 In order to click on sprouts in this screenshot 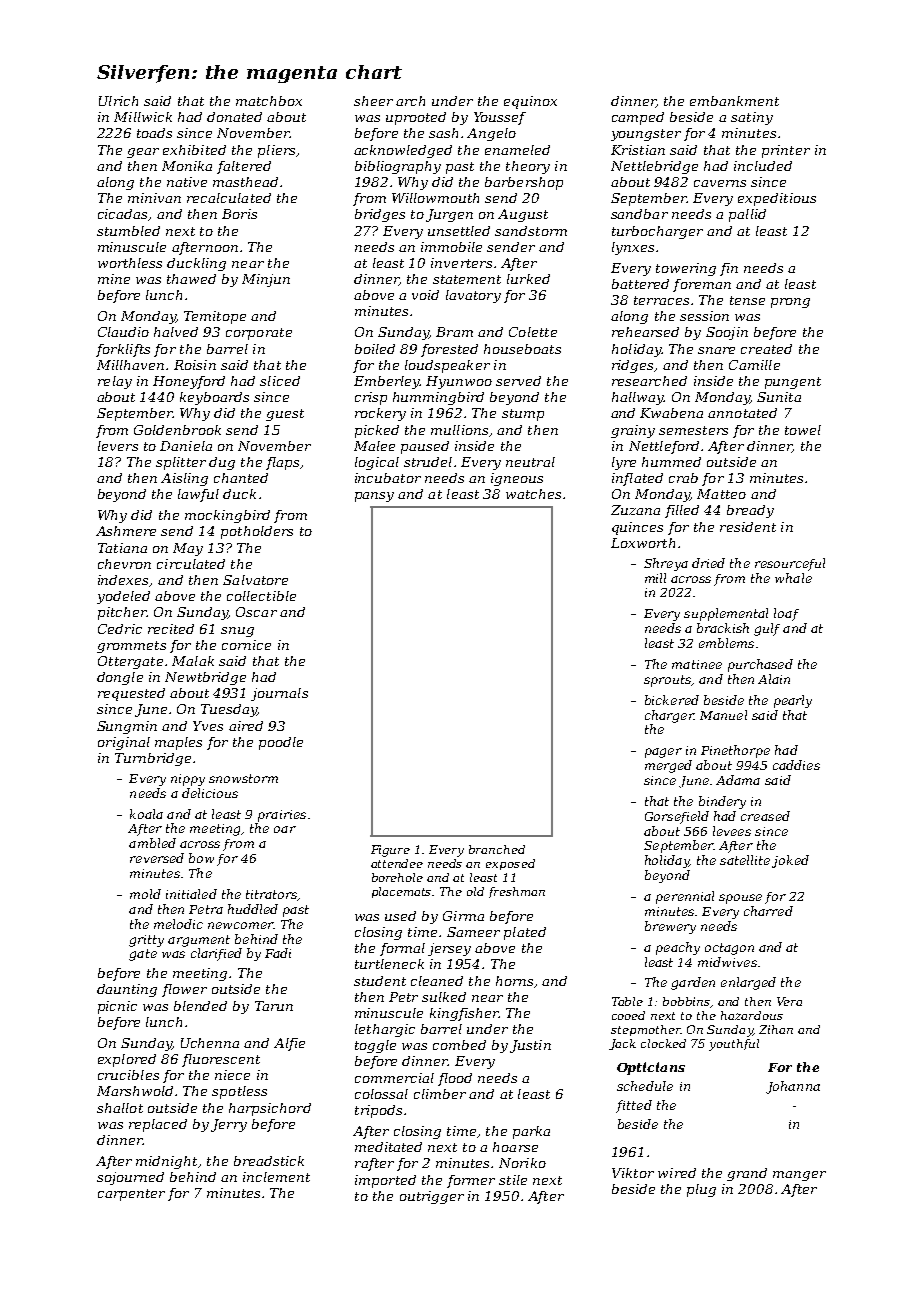, I will do `click(667, 681)`.
